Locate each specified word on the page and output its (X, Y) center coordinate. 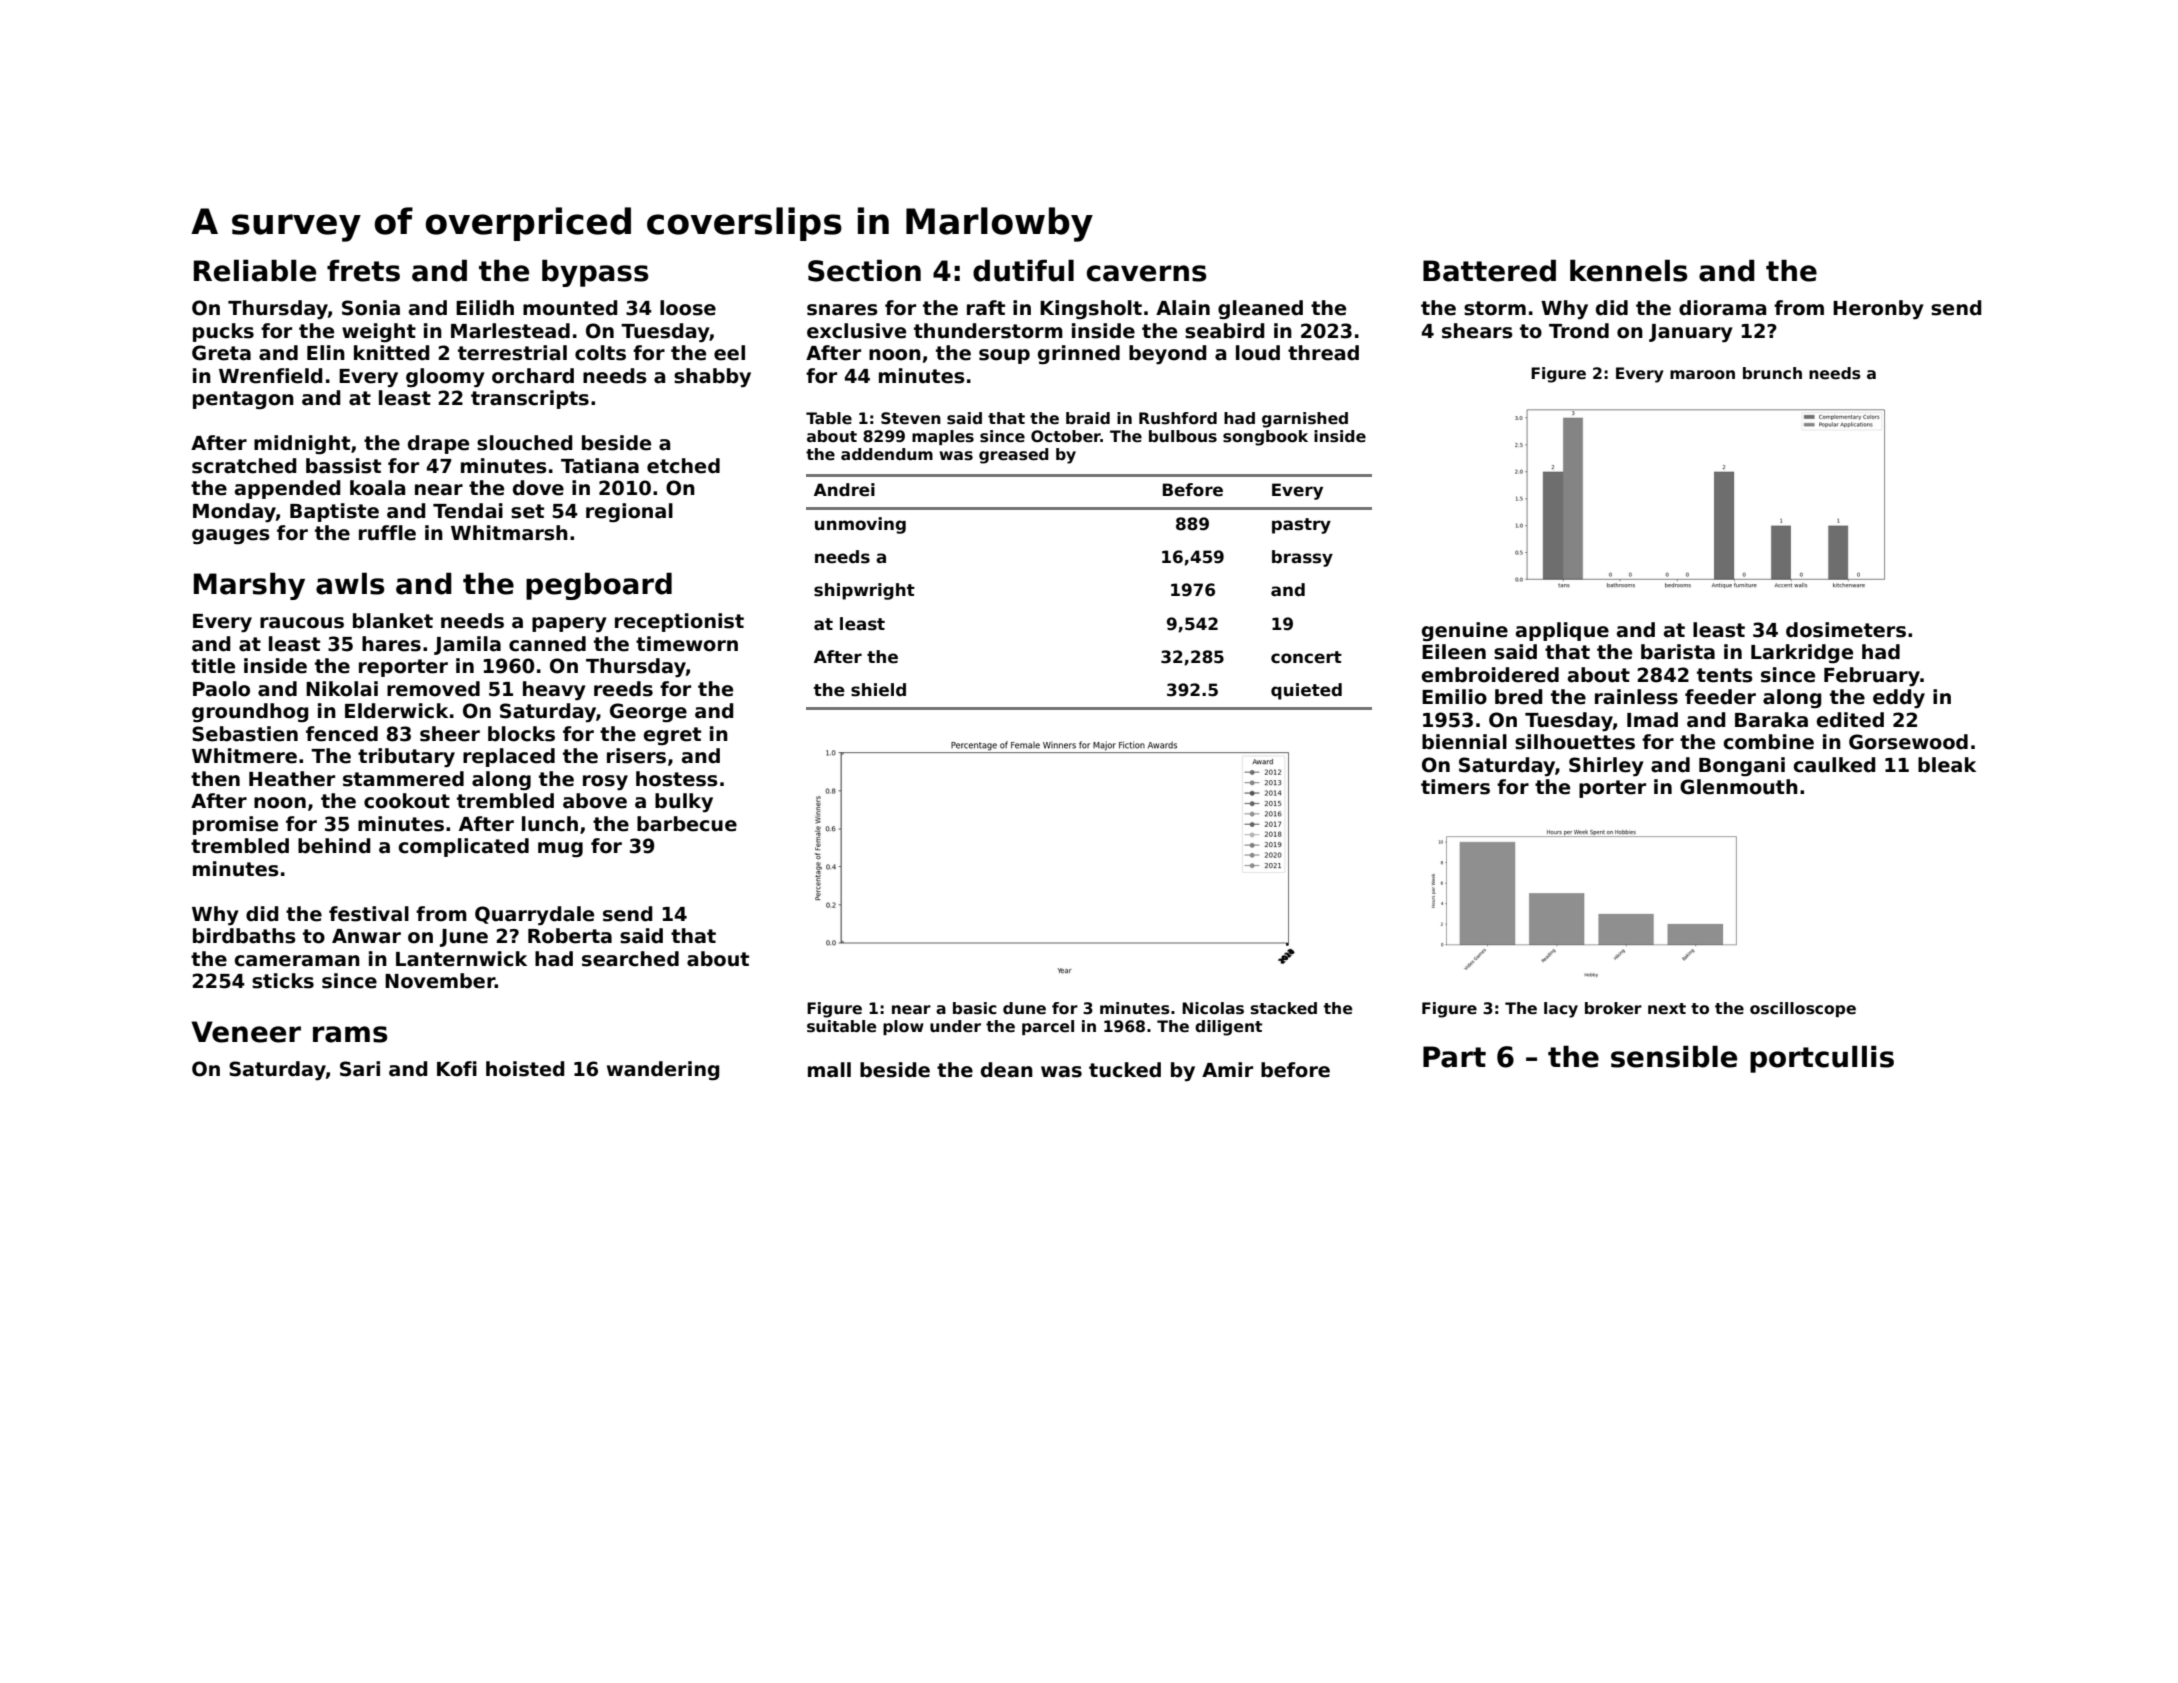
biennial (1464, 742)
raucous (302, 623)
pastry (1301, 526)
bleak (1947, 765)
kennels (1629, 270)
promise (235, 825)
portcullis (1822, 1059)
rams (350, 1034)
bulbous (1183, 436)
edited (1850, 720)
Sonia (371, 308)
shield (878, 690)
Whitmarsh (509, 533)
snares (842, 310)
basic (975, 1008)
